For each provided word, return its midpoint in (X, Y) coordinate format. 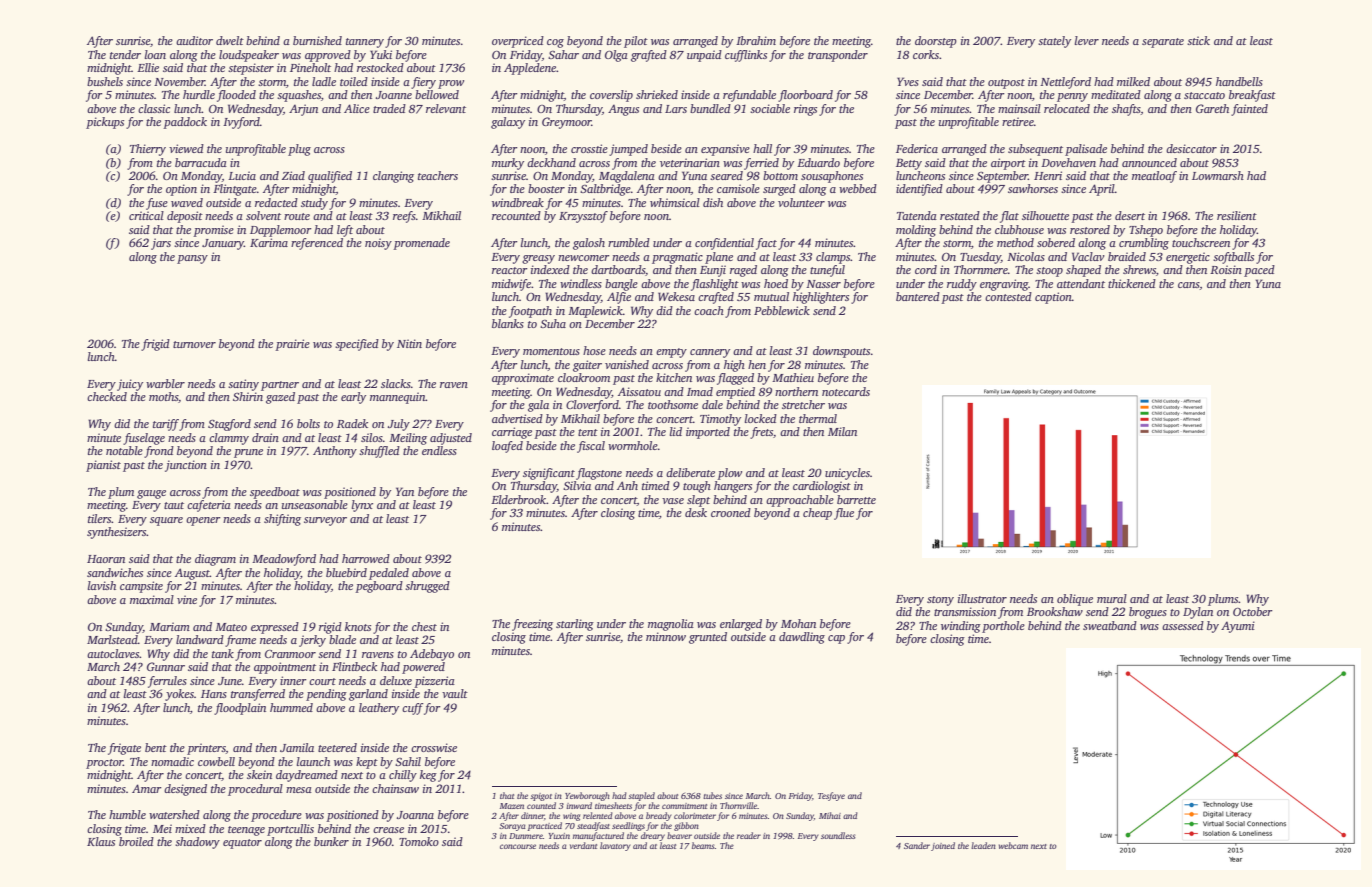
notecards (846, 391)
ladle (324, 81)
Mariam (169, 626)
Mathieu (793, 377)
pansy (192, 259)
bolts (308, 423)
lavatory (615, 846)
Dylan (1198, 613)
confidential (724, 244)
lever (1087, 40)
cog (555, 43)
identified (919, 190)
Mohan (798, 623)
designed (185, 790)
